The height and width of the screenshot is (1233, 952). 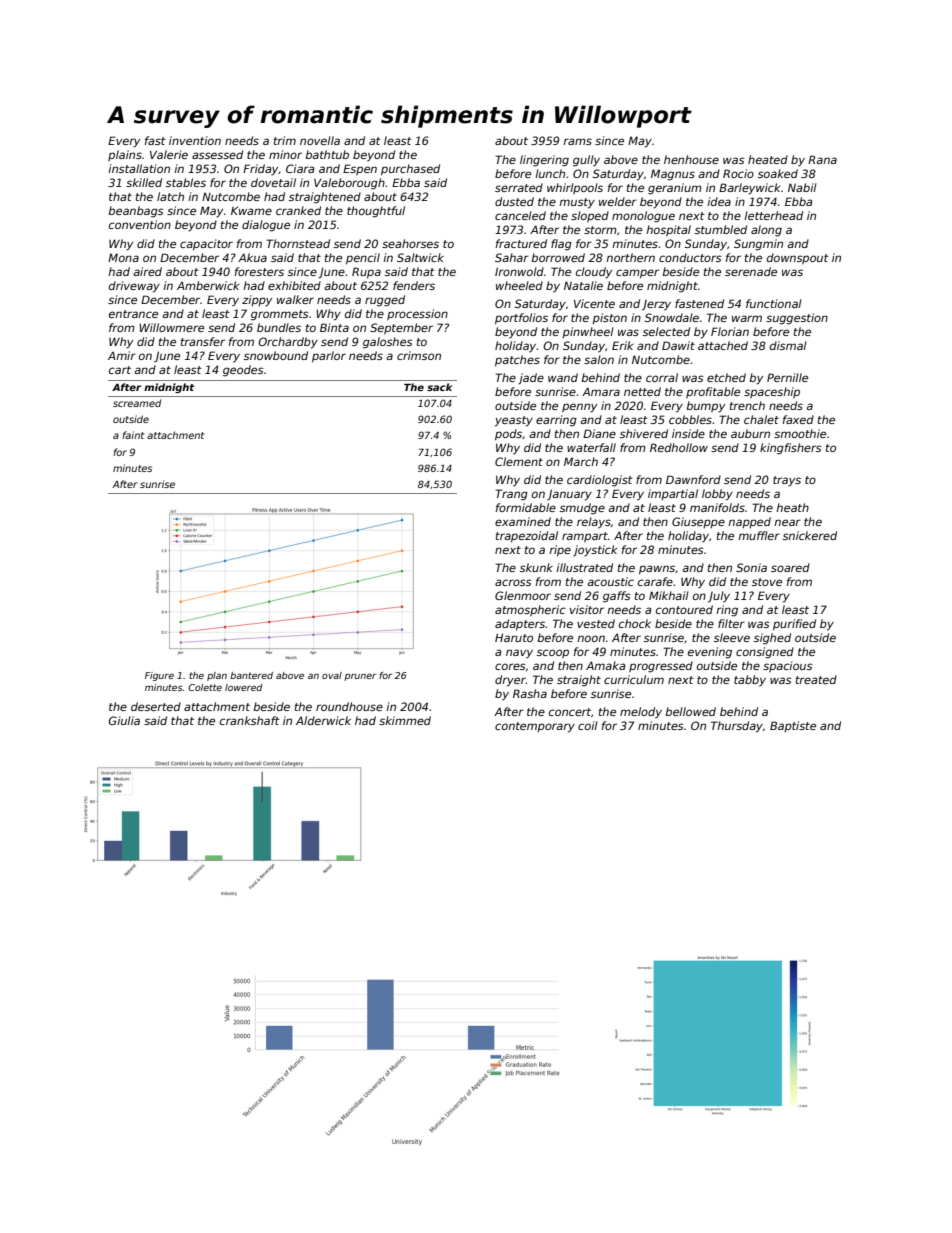 I want to click on bellowed, so click(x=690, y=711).
